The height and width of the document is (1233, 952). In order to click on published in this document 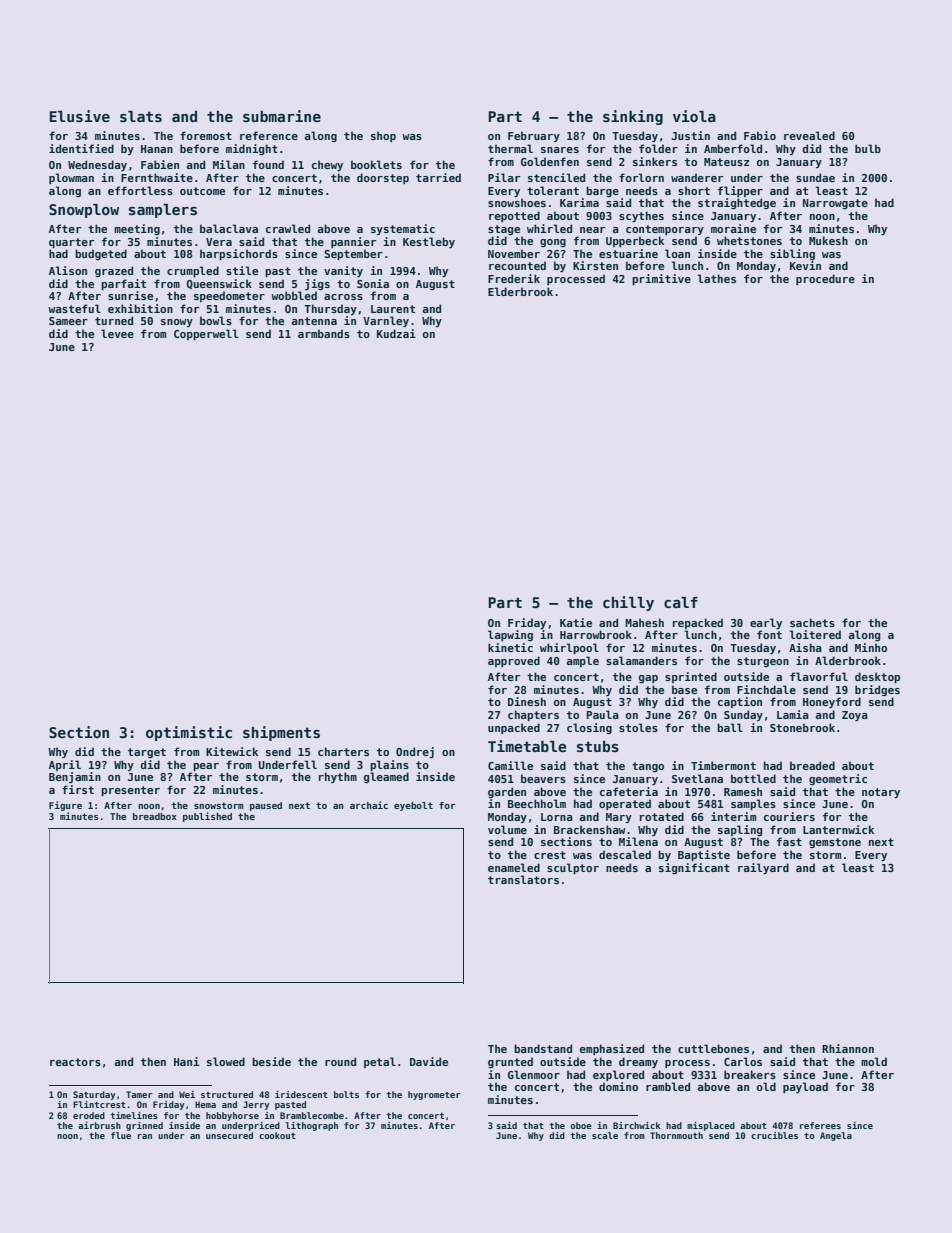, I will do `click(207, 817)`.
